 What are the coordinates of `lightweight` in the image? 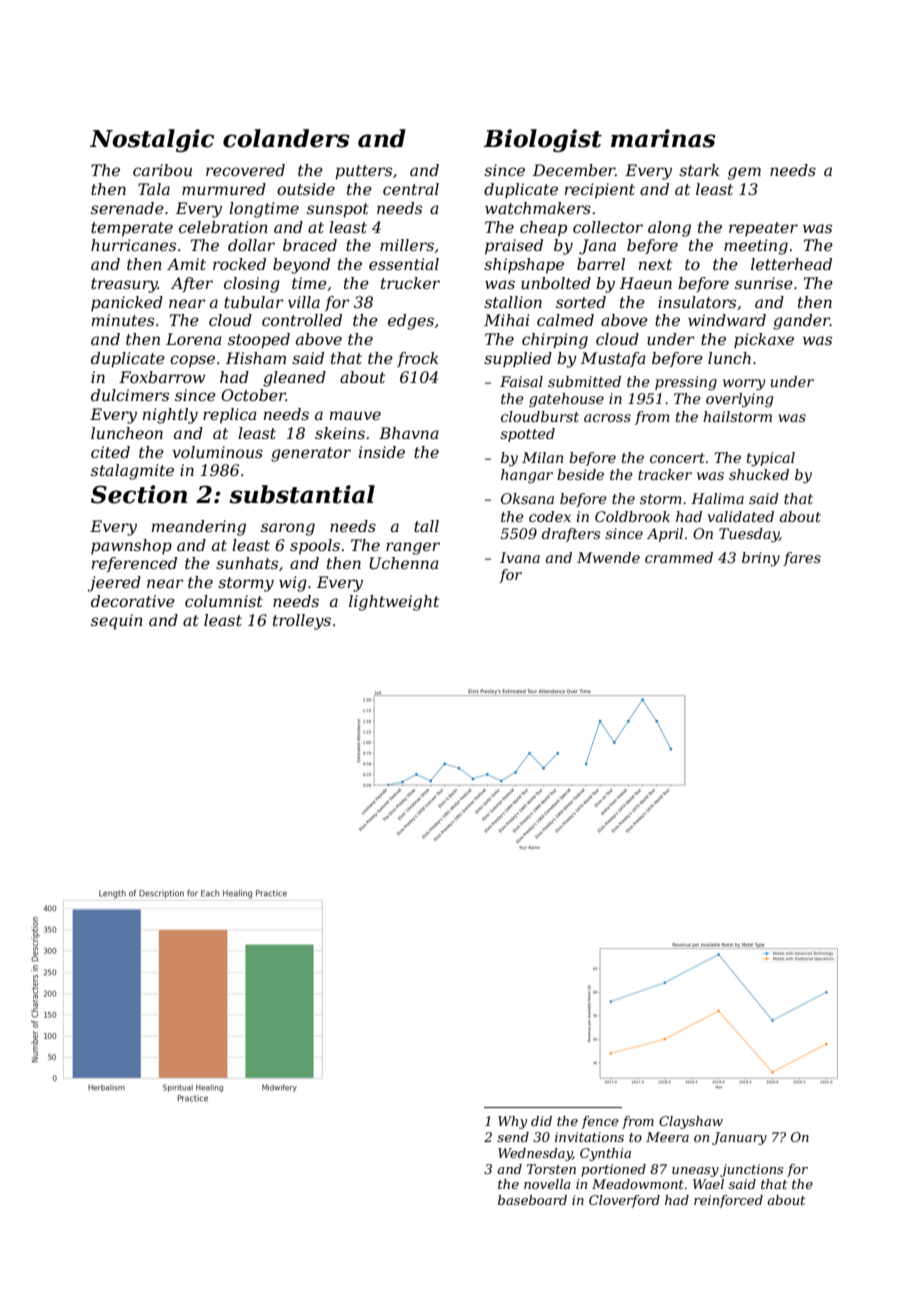 It's located at (394, 603).
